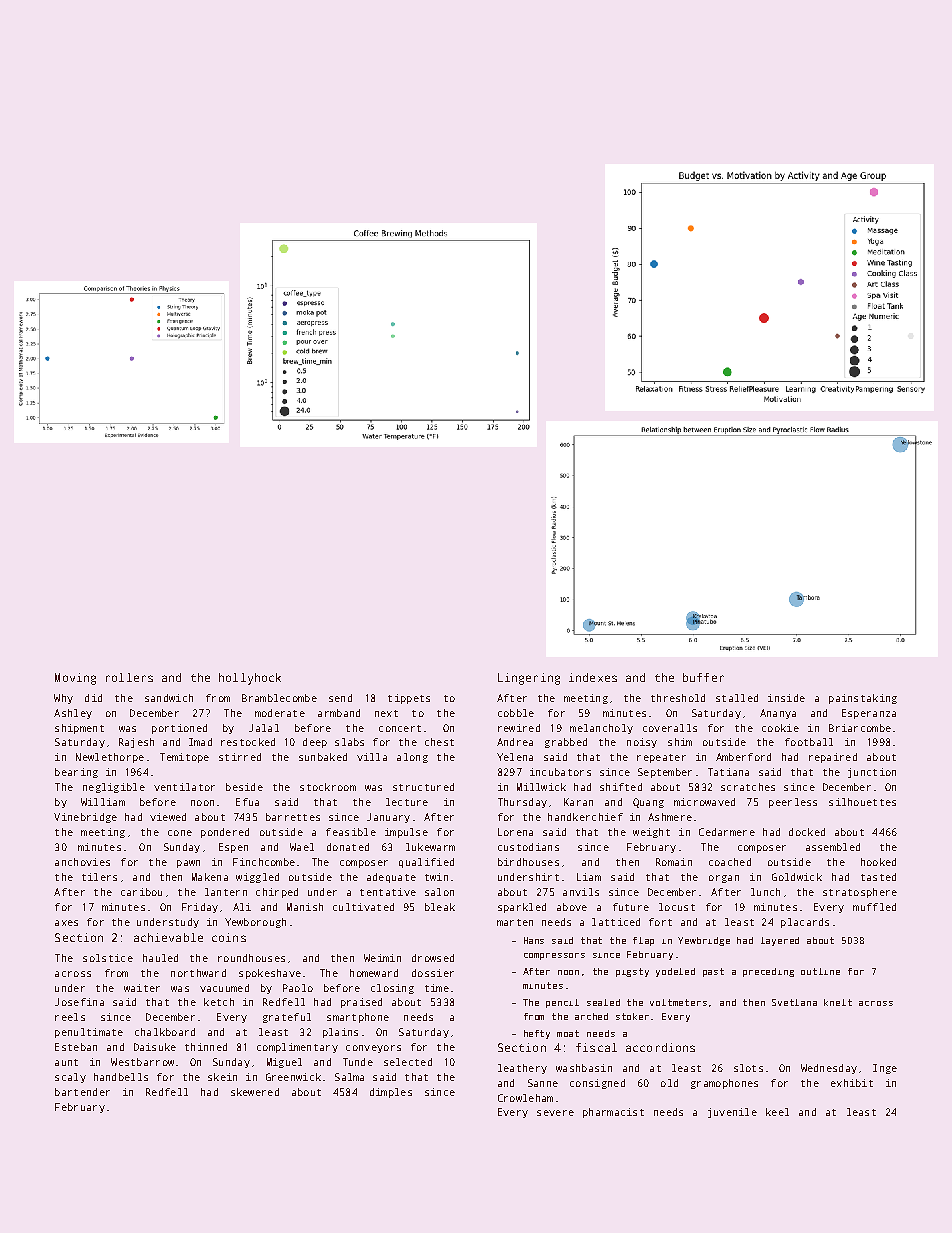 The height and width of the page is (1233, 952). Describe the element at coordinates (412, 758) in the page. I see `along` at that location.
